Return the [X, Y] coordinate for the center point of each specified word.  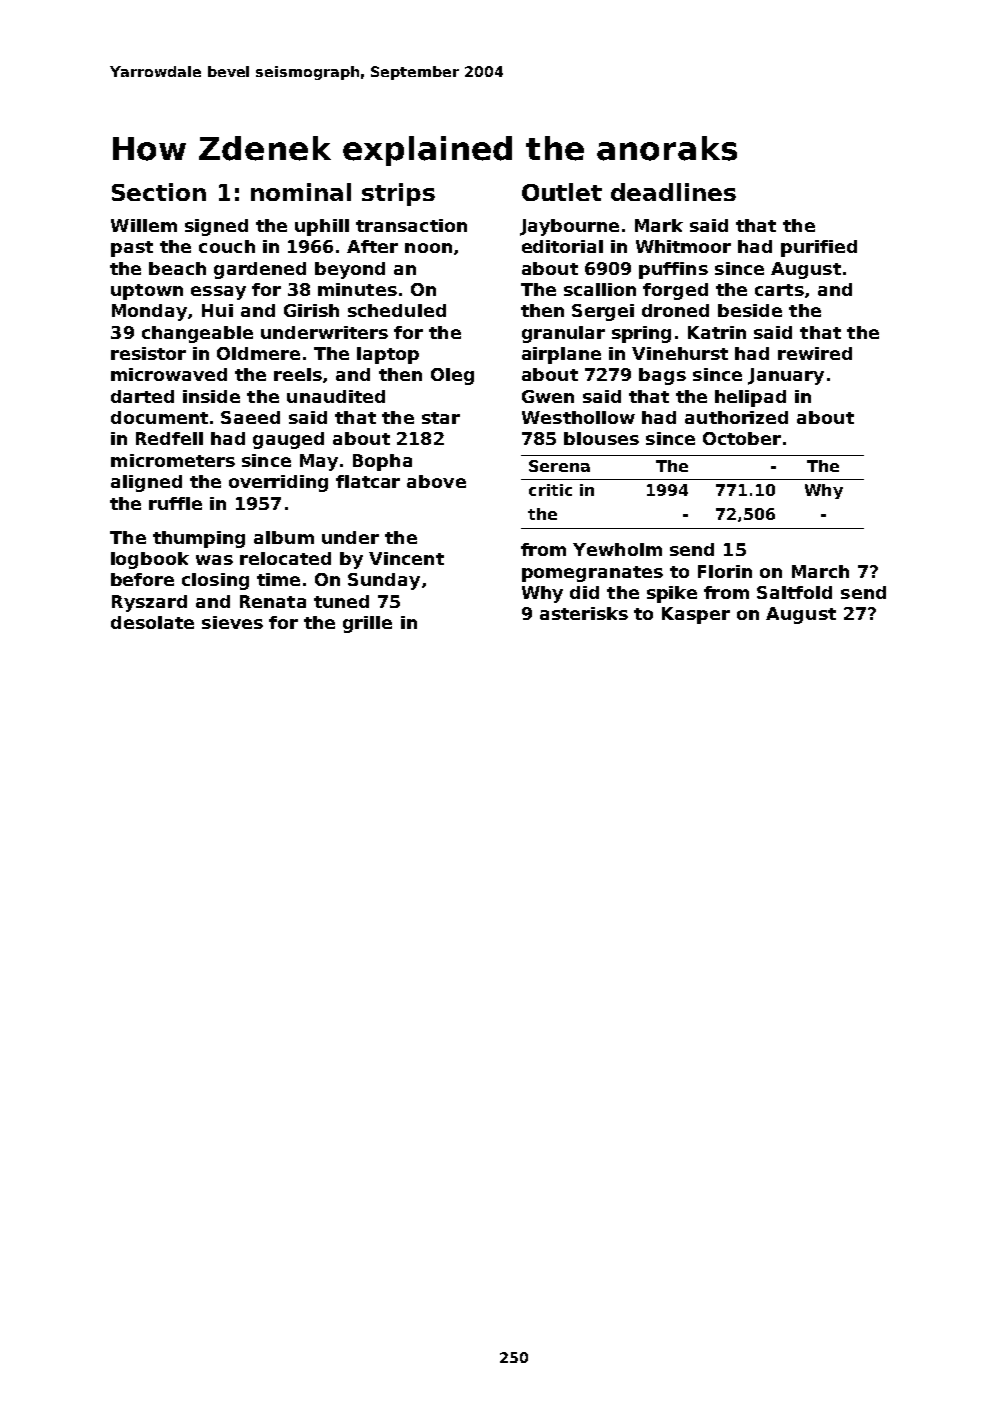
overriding [278, 483]
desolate [152, 622]
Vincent [406, 558]
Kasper [696, 615]
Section [159, 192]
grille [367, 624]
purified [819, 248]
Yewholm [617, 549]
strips [398, 194]
